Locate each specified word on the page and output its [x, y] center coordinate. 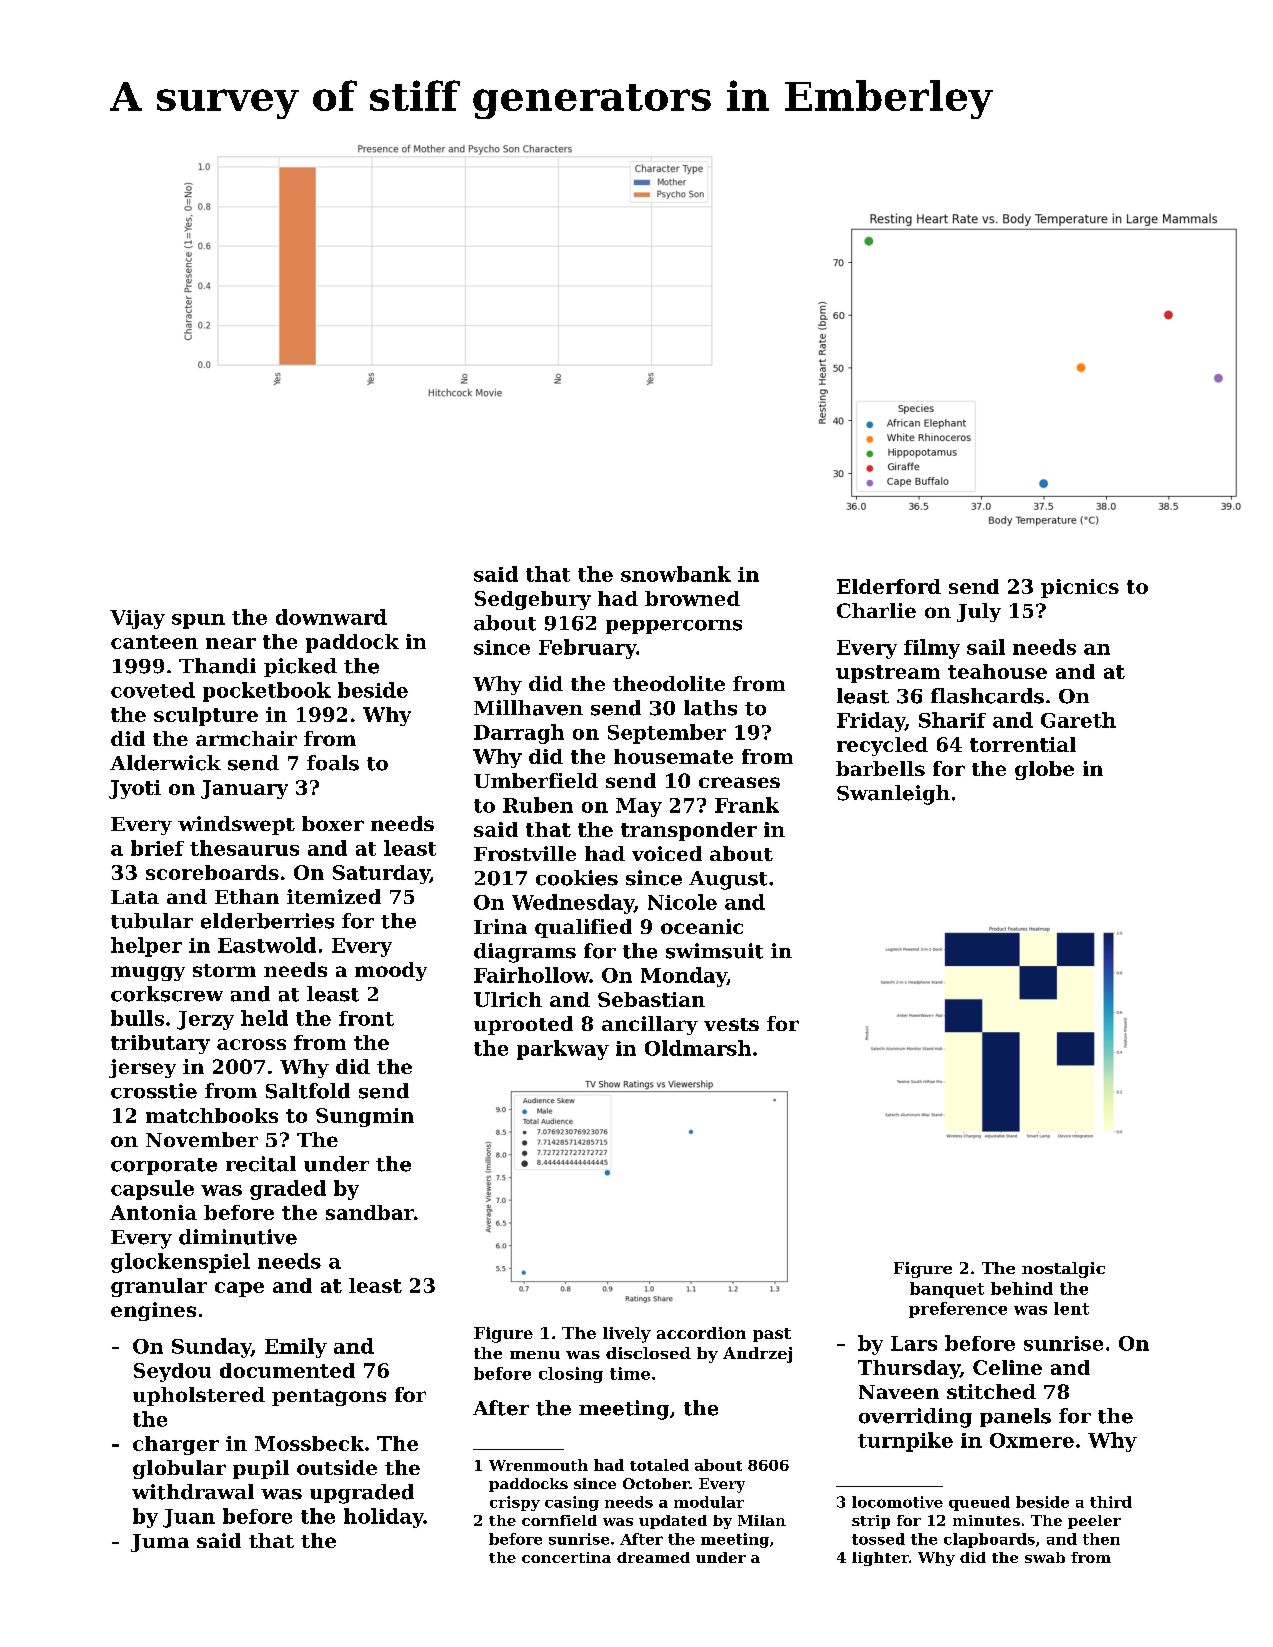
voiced [667, 853]
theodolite [669, 683]
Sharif [952, 720]
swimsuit [714, 951]
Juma [160, 1543]
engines [153, 1311]
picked [300, 667]
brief [157, 848]
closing [571, 1375]
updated [673, 1522]
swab [1045, 1557]
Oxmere [1032, 1440]
